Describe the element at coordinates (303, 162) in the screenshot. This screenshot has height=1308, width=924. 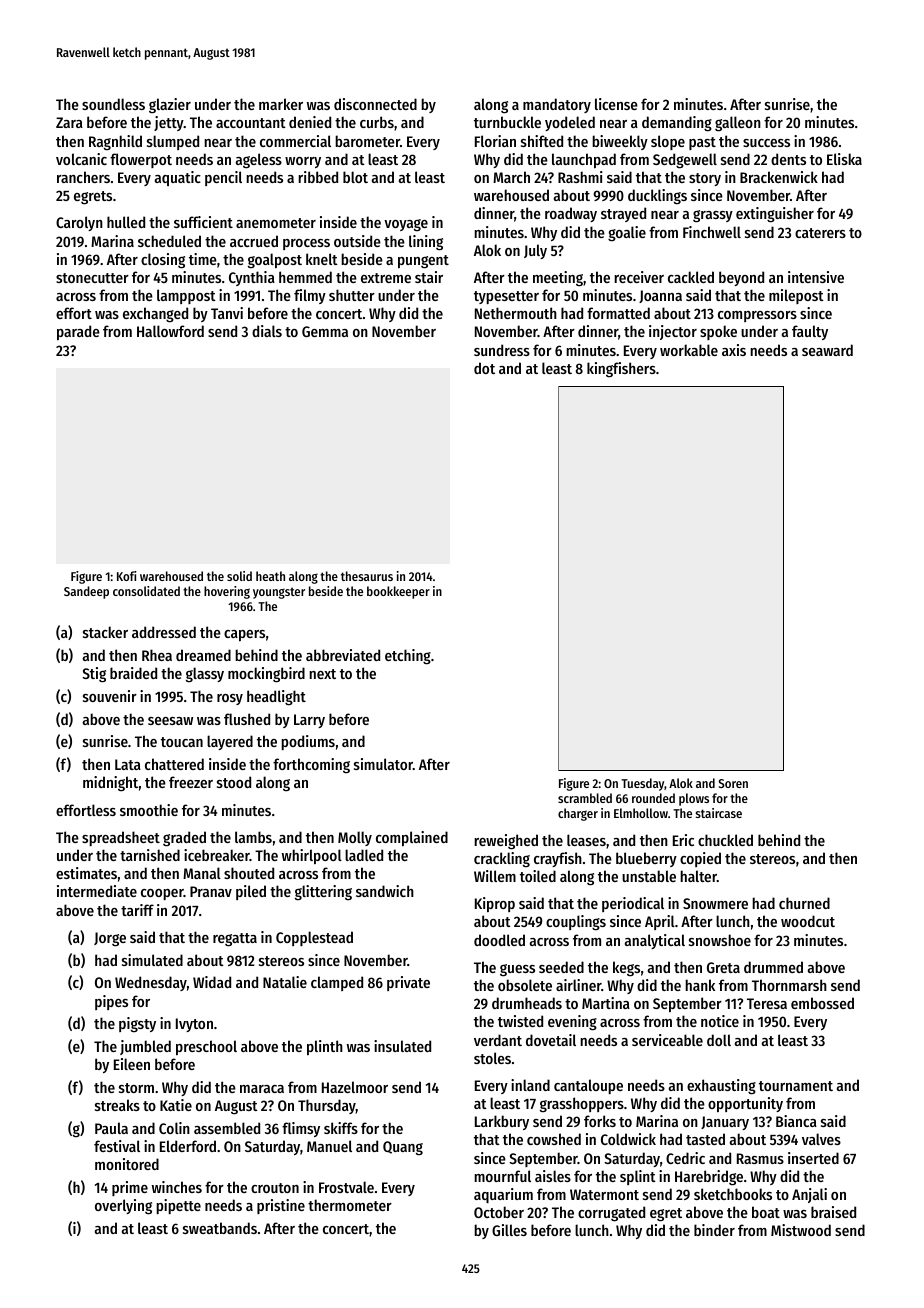
I see `worry` at that location.
